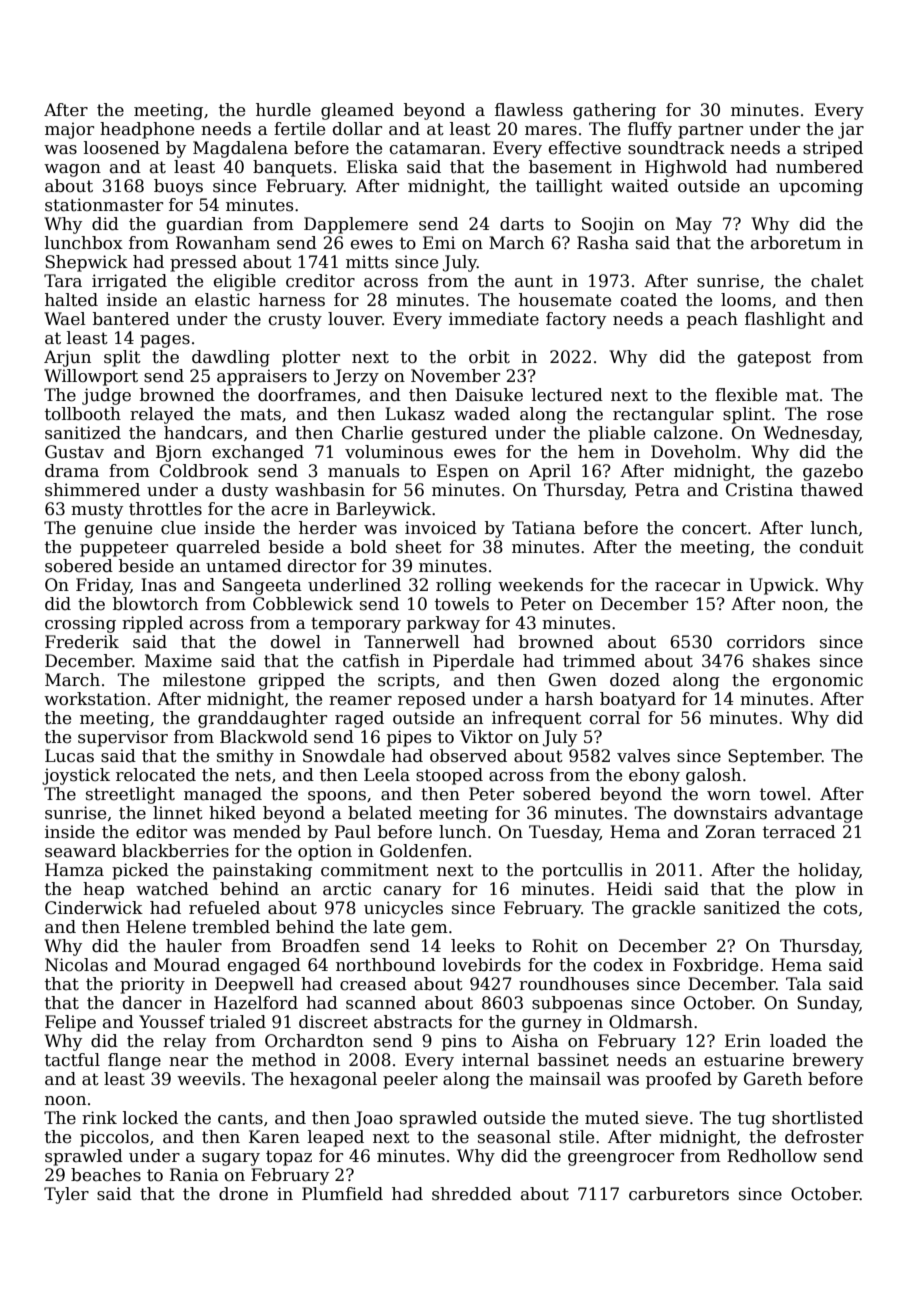 This screenshot has height=1316, width=908. Describe the element at coordinates (494, 319) in the screenshot. I see `immediate` at that location.
